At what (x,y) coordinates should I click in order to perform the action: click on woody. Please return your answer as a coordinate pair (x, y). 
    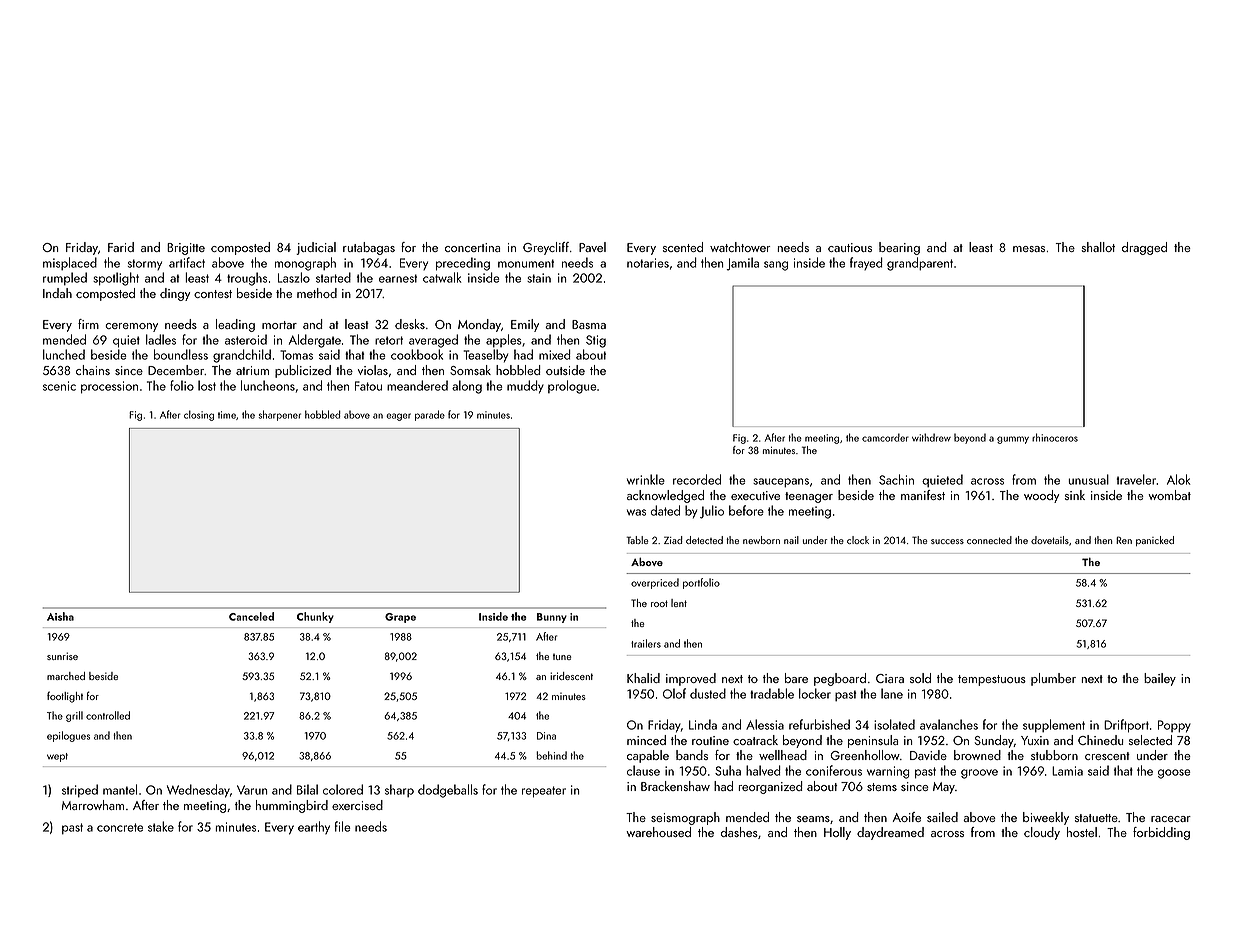
    Looking at the image, I should click on (1041, 496).
